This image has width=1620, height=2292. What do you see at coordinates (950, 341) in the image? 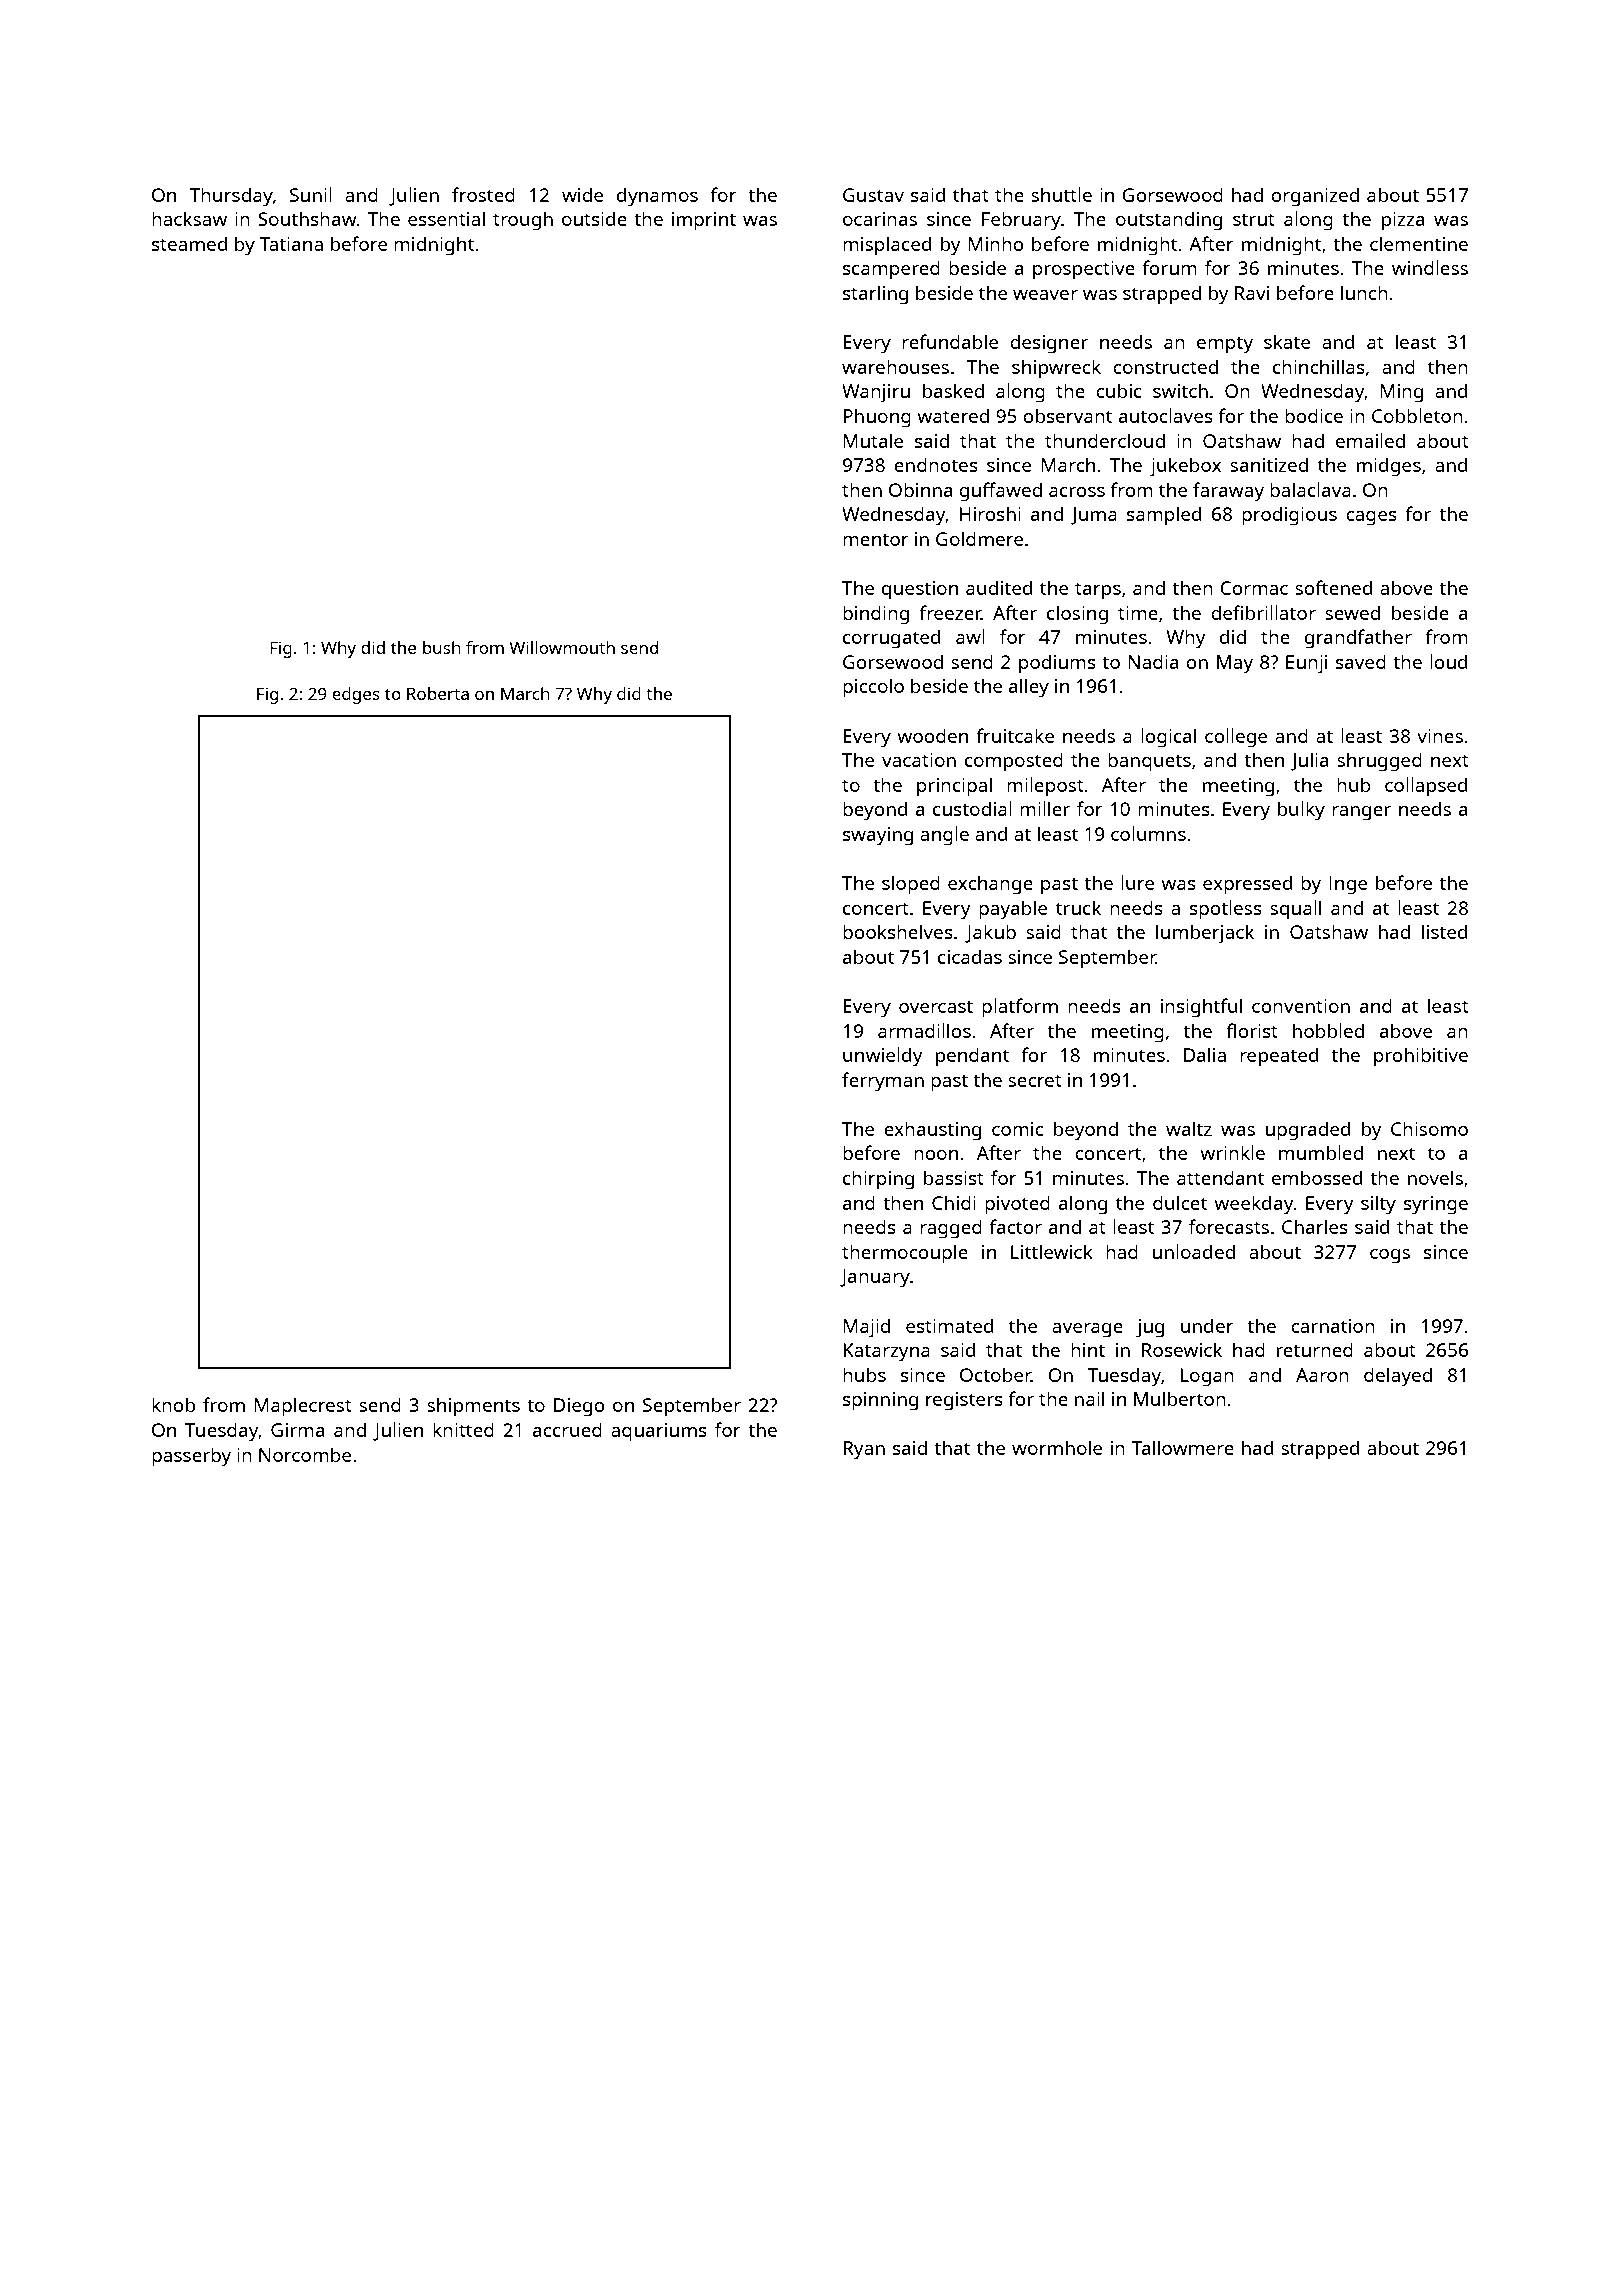
I see `refundable` at bounding box center [950, 341].
